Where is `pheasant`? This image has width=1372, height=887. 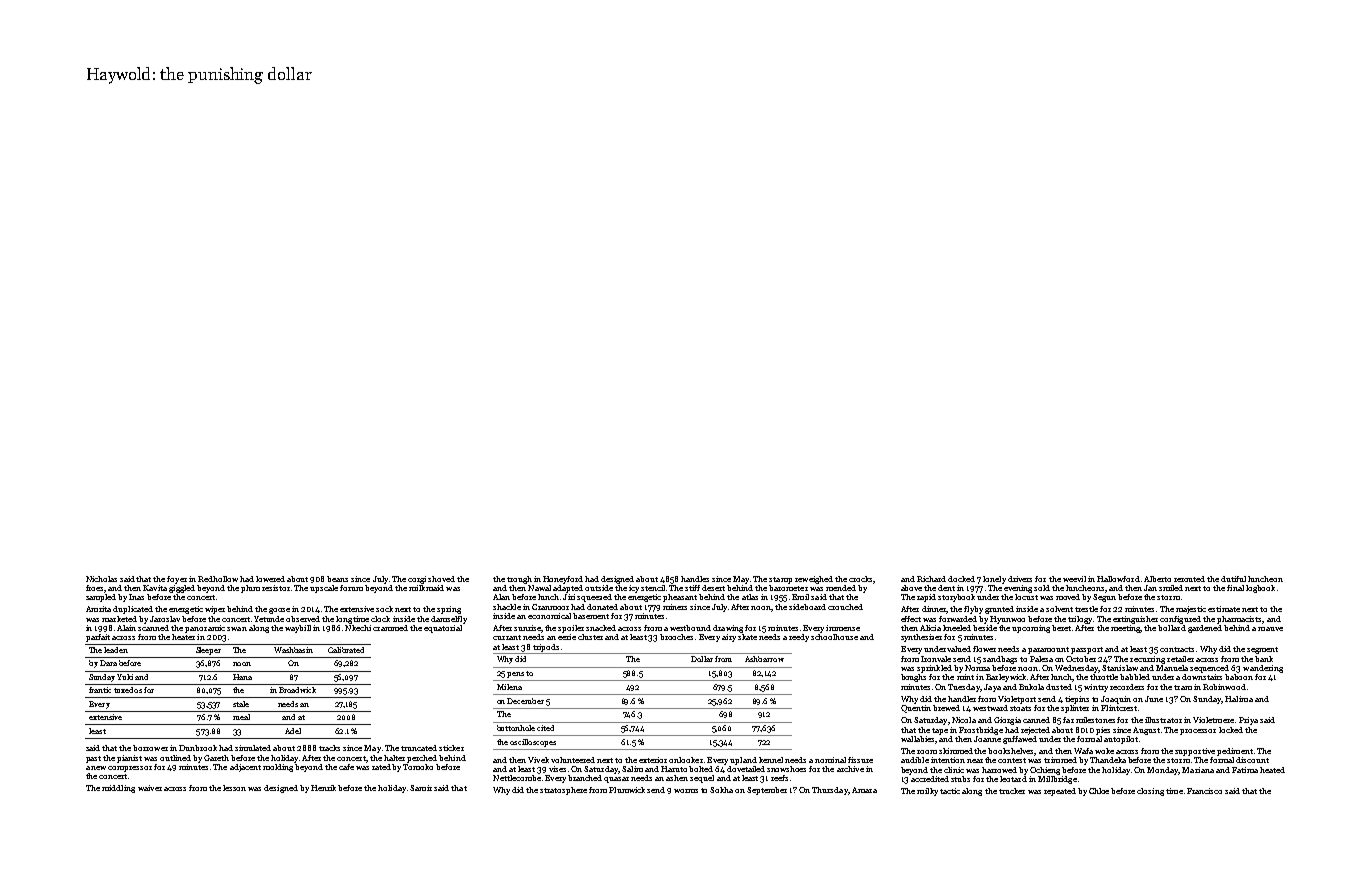 pheasant is located at coordinates (680, 598).
